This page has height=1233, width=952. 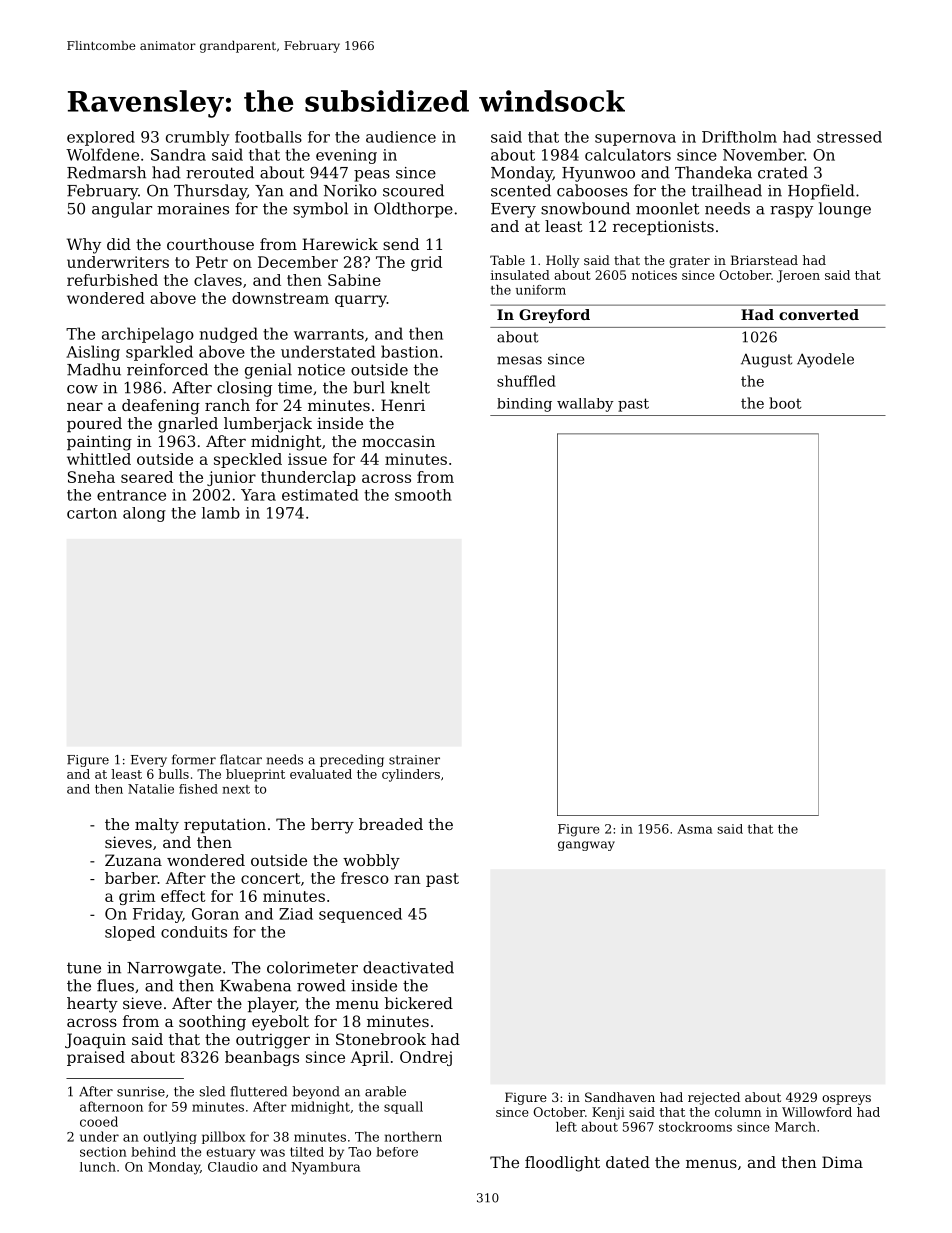 I want to click on Asma, so click(x=694, y=829).
